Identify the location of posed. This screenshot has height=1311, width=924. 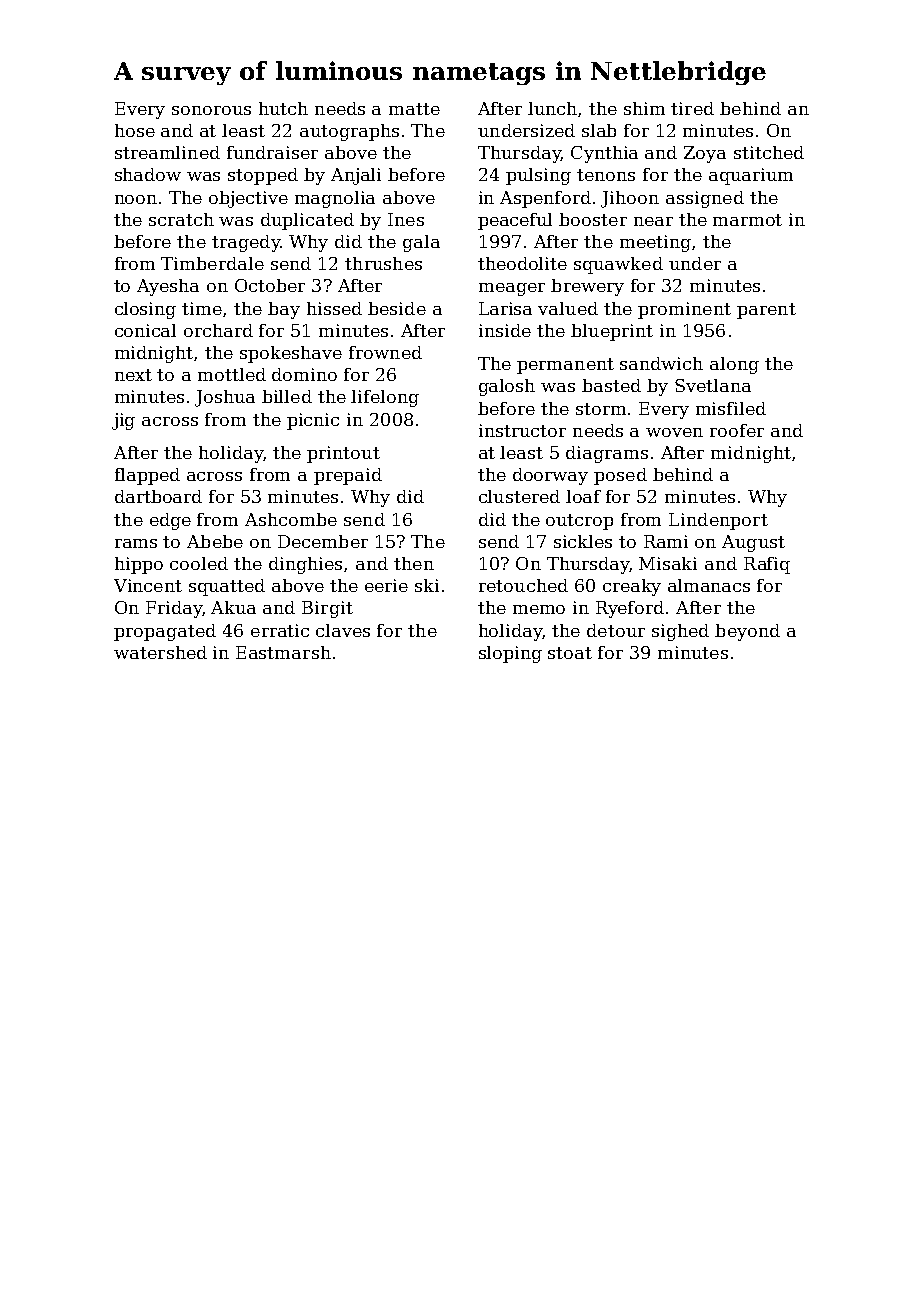
(620, 476).
